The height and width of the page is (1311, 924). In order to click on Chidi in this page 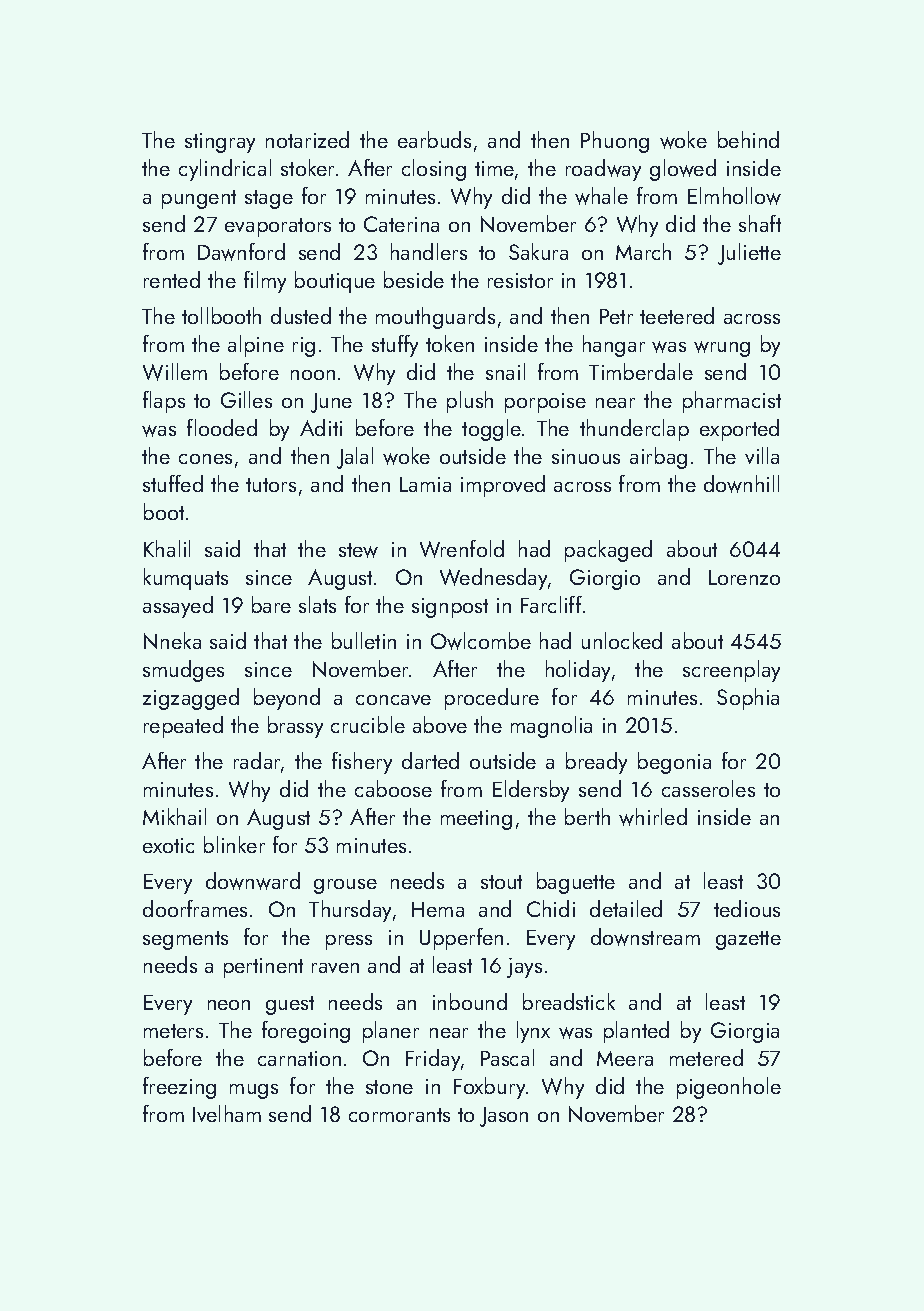, I will do `click(551, 908)`.
